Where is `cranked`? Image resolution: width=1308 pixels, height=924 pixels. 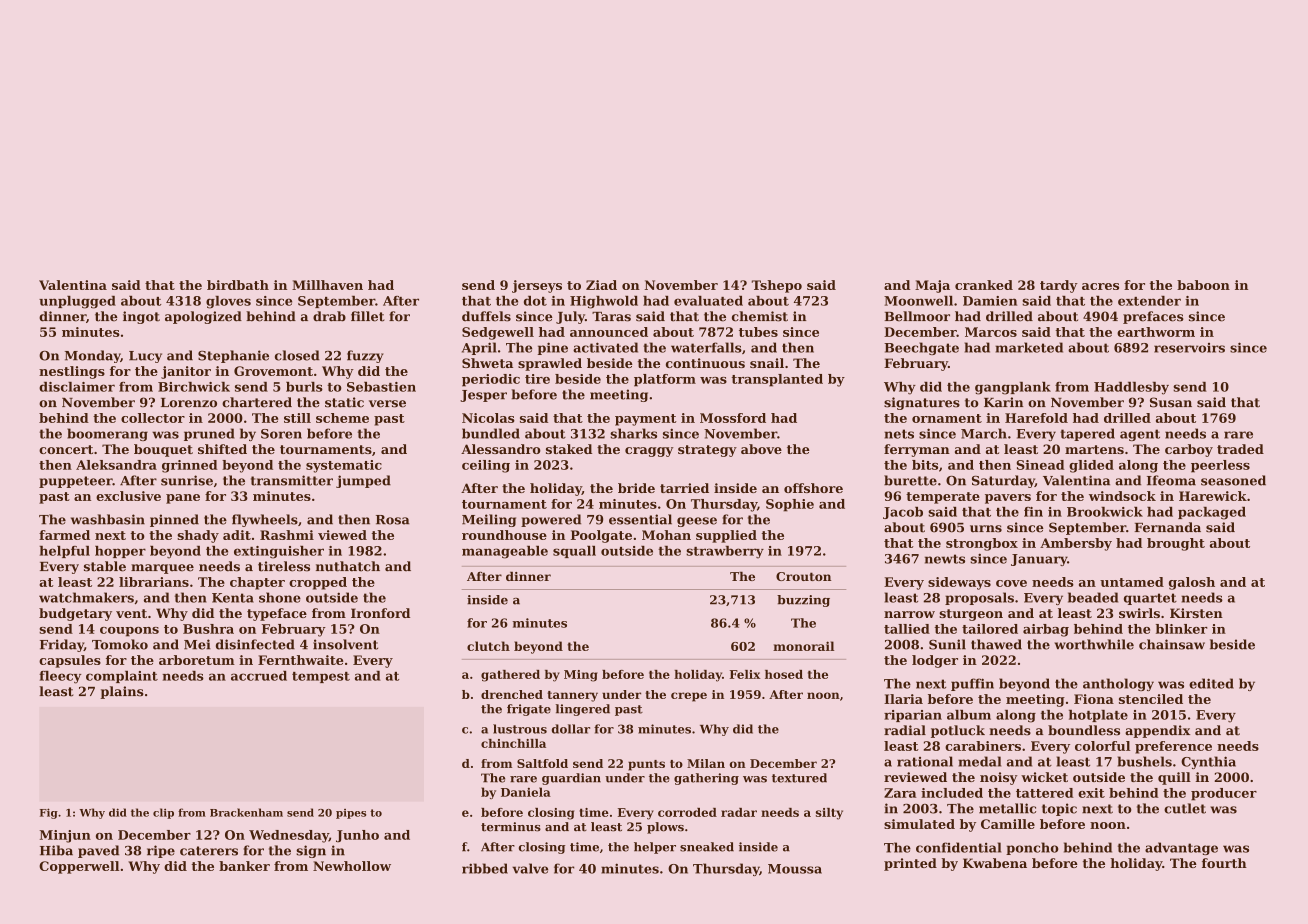
cranked is located at coordinates (984, 285).
